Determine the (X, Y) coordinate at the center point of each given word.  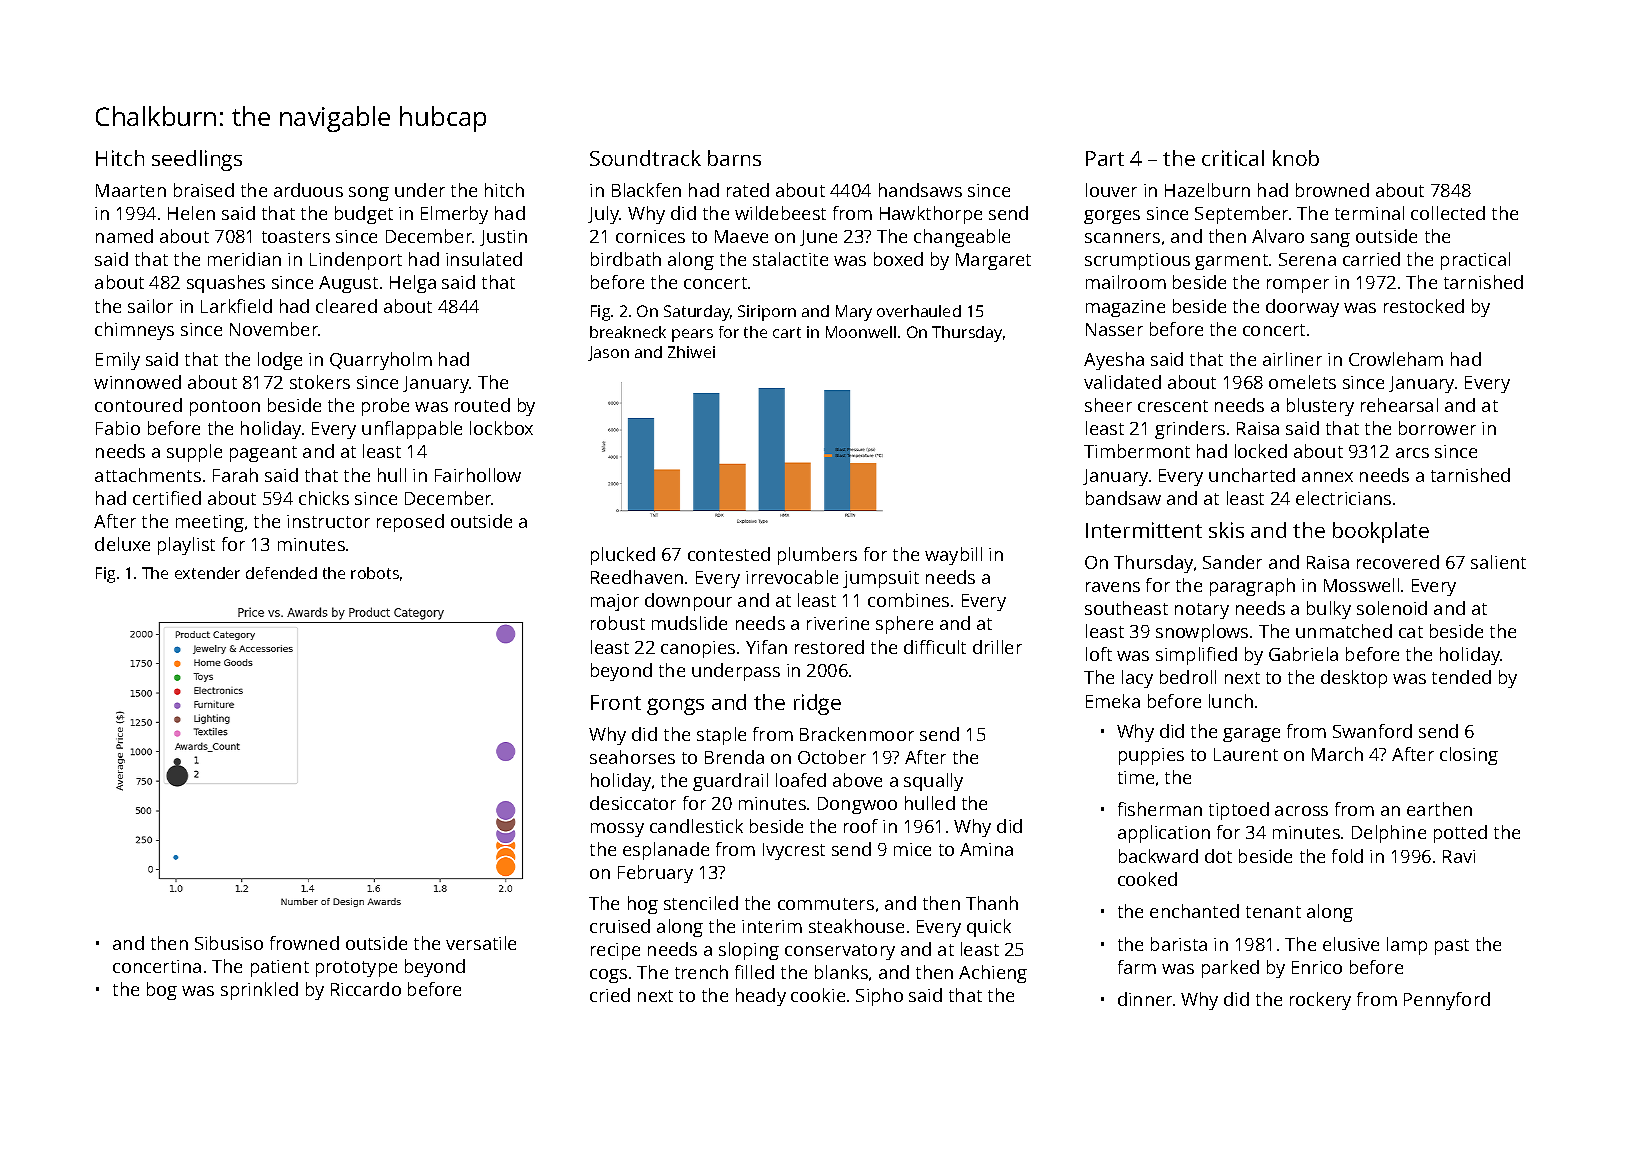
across (1301, 811)
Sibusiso (229, 943)
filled (754, 972)
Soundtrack (645, 158)
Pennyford (1447, 1001)
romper (1298, 286)
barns (734, 158)
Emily (118, 361)
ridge (817, 704)
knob (1296, 158)
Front (616, 702)
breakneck (628, 332)
